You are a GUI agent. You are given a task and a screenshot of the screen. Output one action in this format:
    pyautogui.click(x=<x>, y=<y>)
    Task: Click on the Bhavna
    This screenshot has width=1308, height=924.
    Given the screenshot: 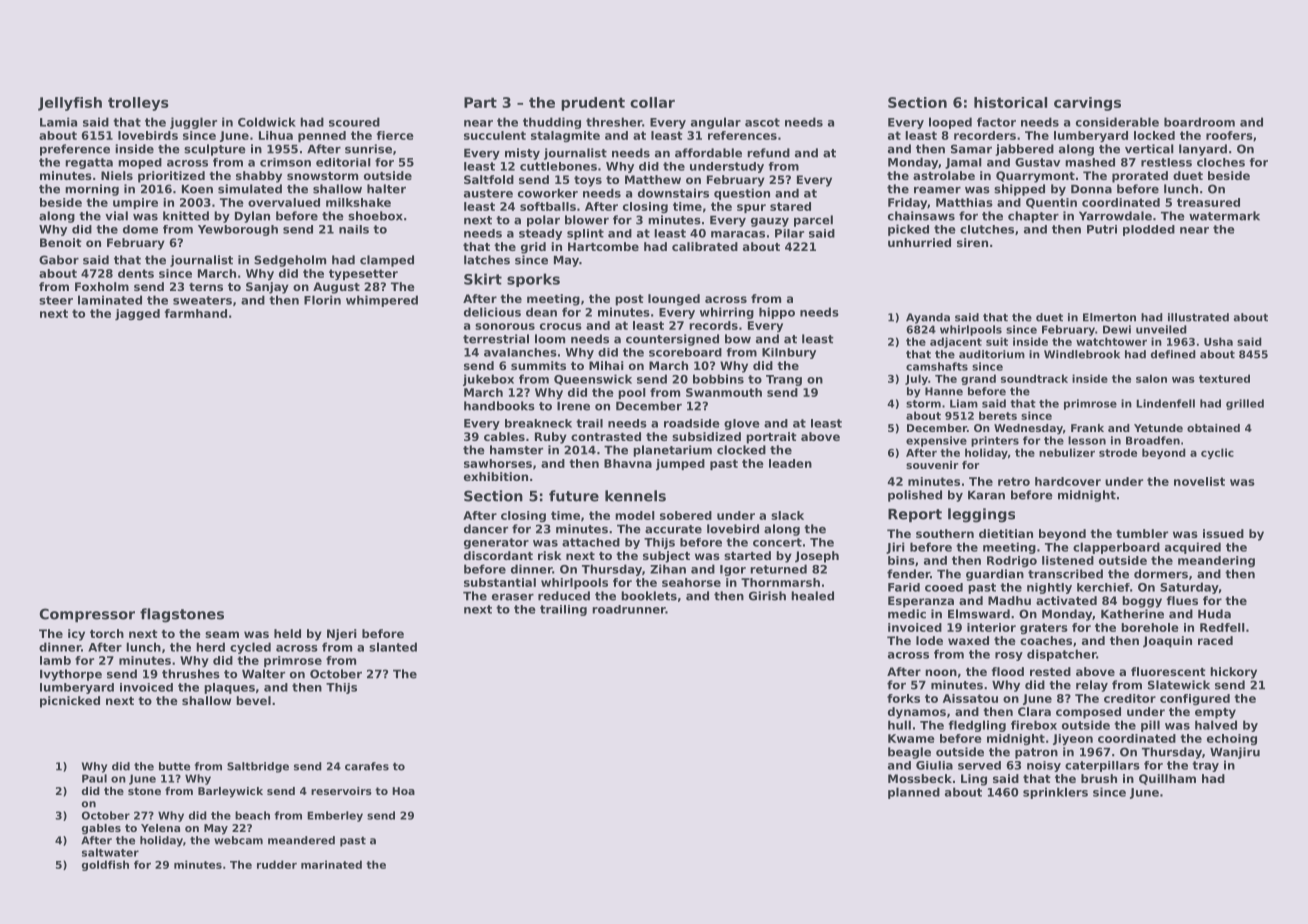 What is the action you would take?
    pyautogui.click(x=628, y=463)
